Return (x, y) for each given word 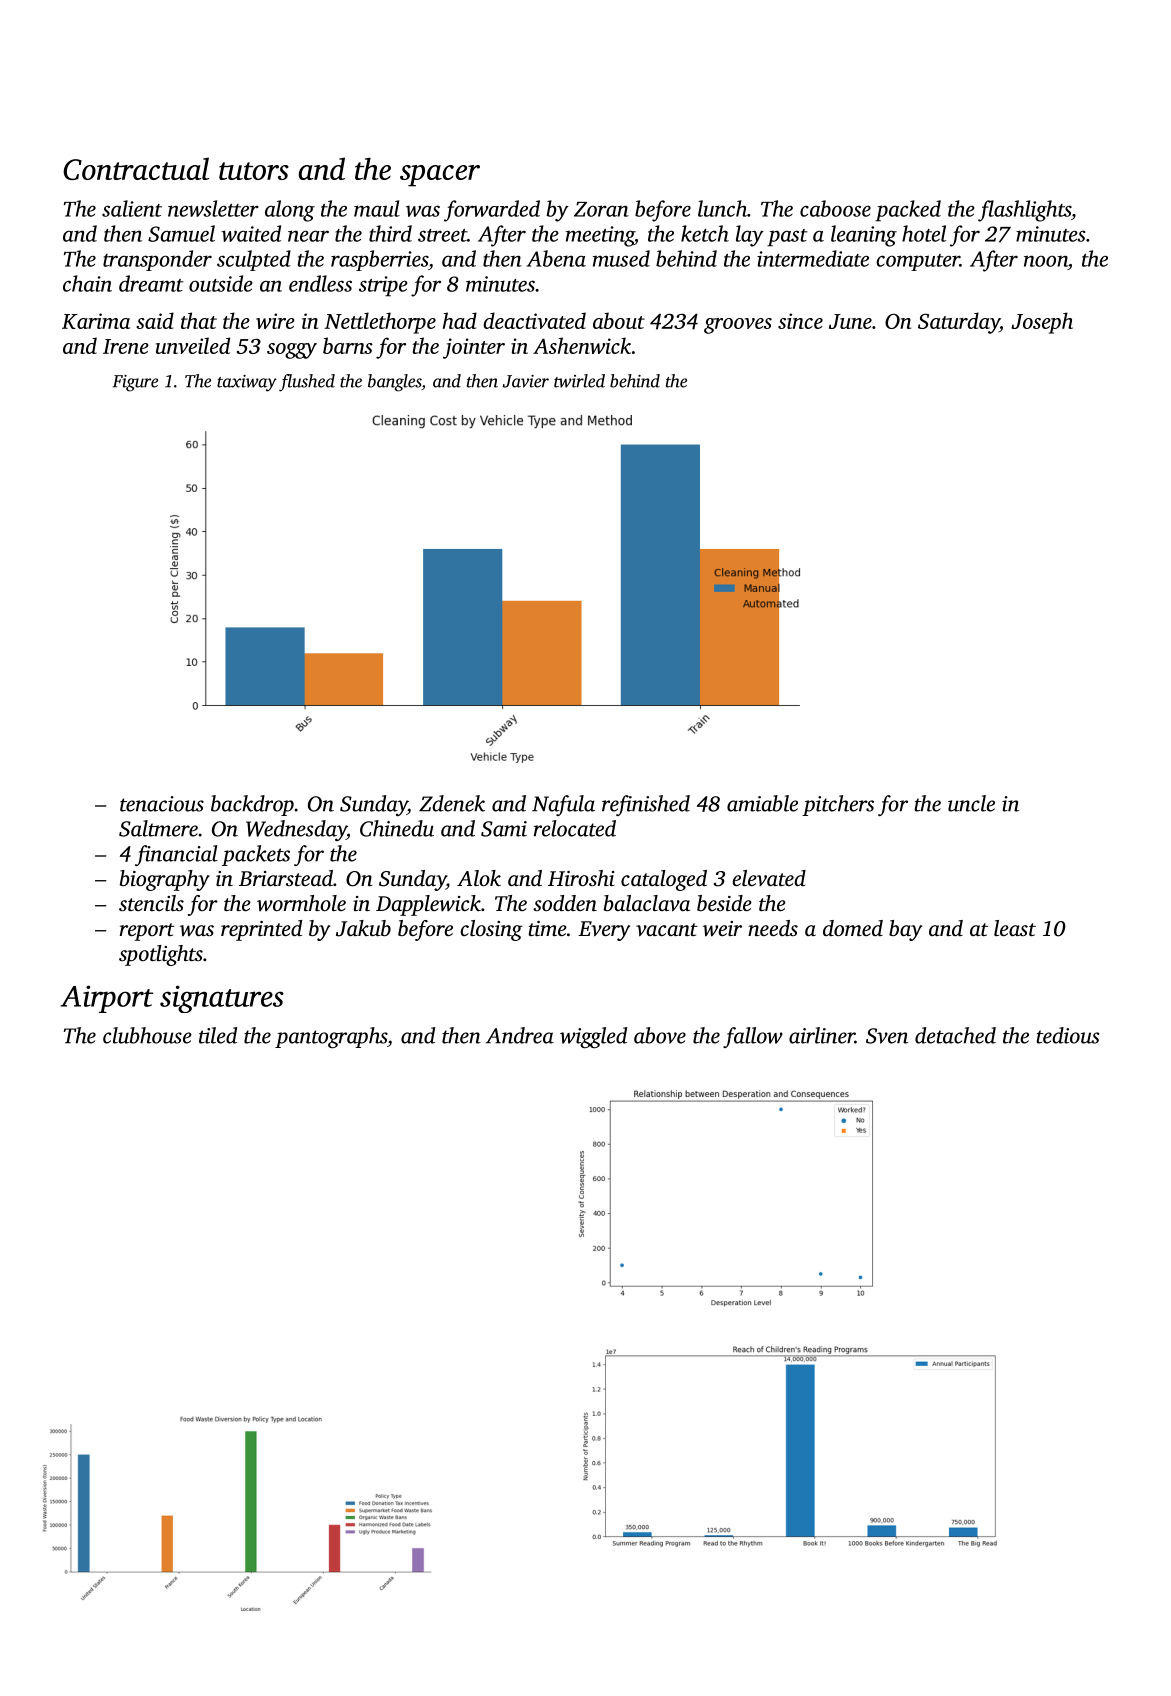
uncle (971, 803)
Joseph (1042, 323)
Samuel (181, 233)
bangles (395, 383)
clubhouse (147, 1035)
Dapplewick (428, 905)
